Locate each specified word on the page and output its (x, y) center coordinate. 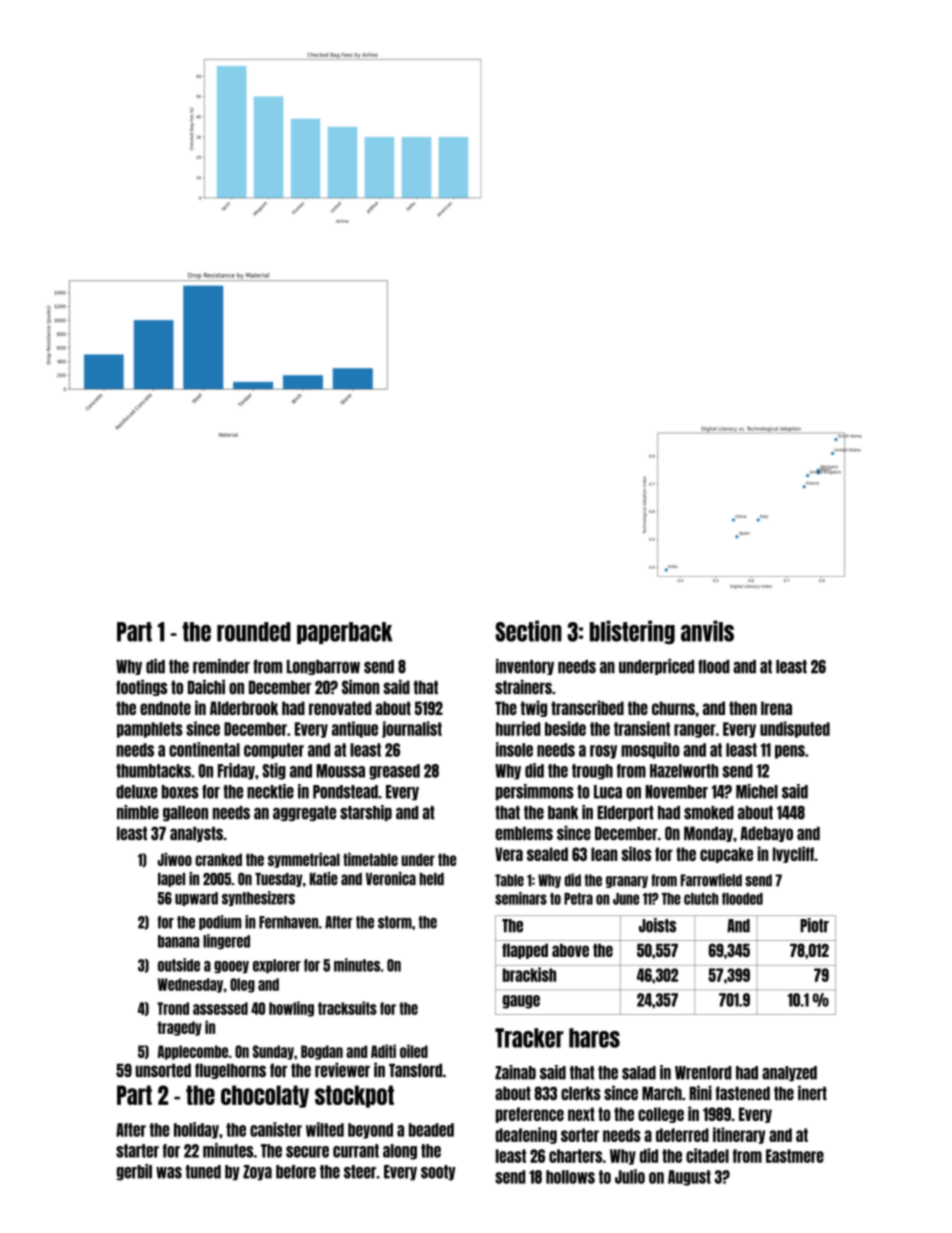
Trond (173, 1008)
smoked (709, 813)
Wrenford (703, 1073)
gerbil (134, 1172)
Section (528, 631)
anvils (707, 631)
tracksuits (347, 1008)
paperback (344, 633)
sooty (438, 1173)
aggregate (304, 813)
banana (178, 941)
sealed (547, 854)
